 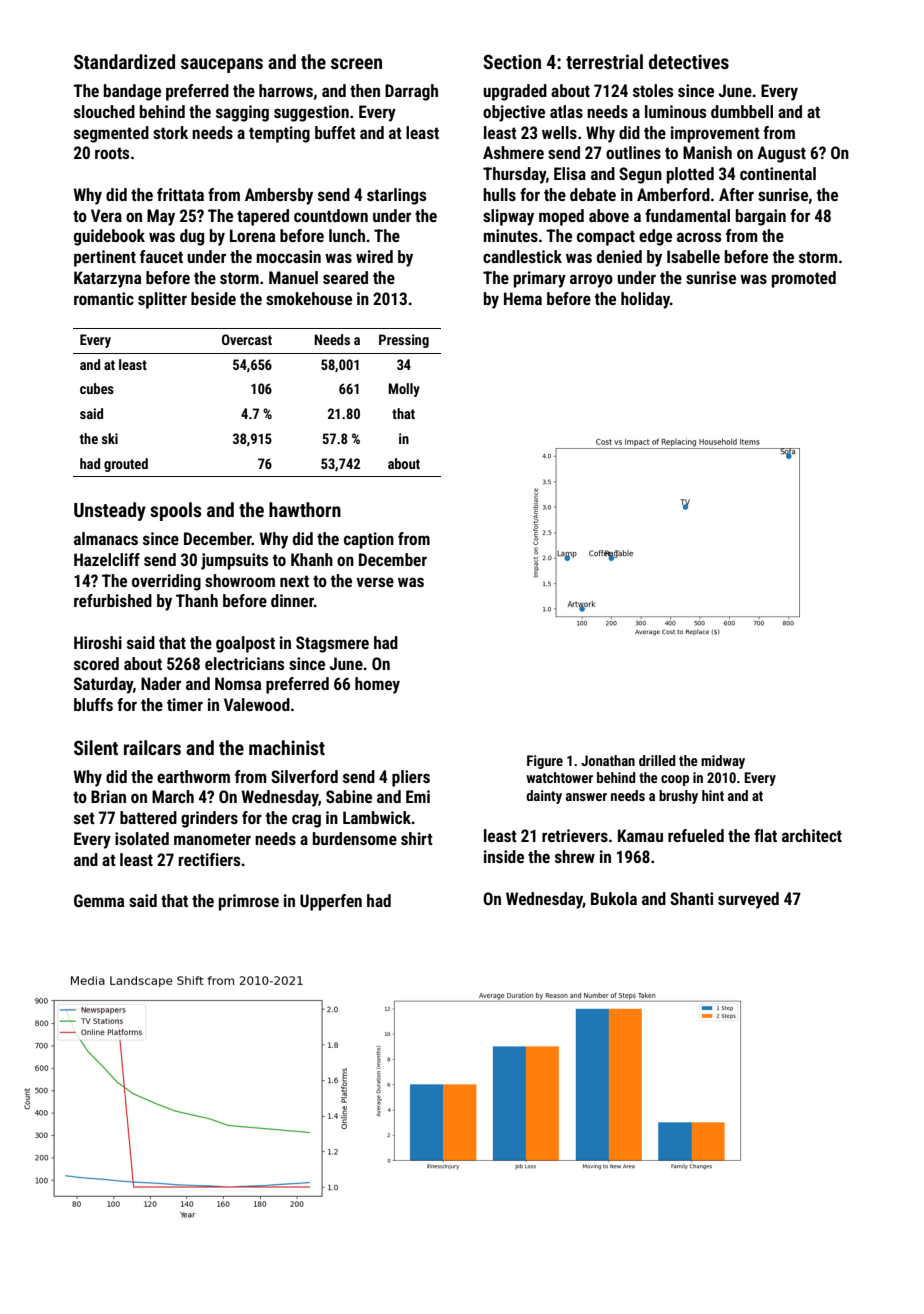 What do you see at coordinates (110, 511) in the screenshot?
I see `Unsteady` at bounding box center [110, 511].
